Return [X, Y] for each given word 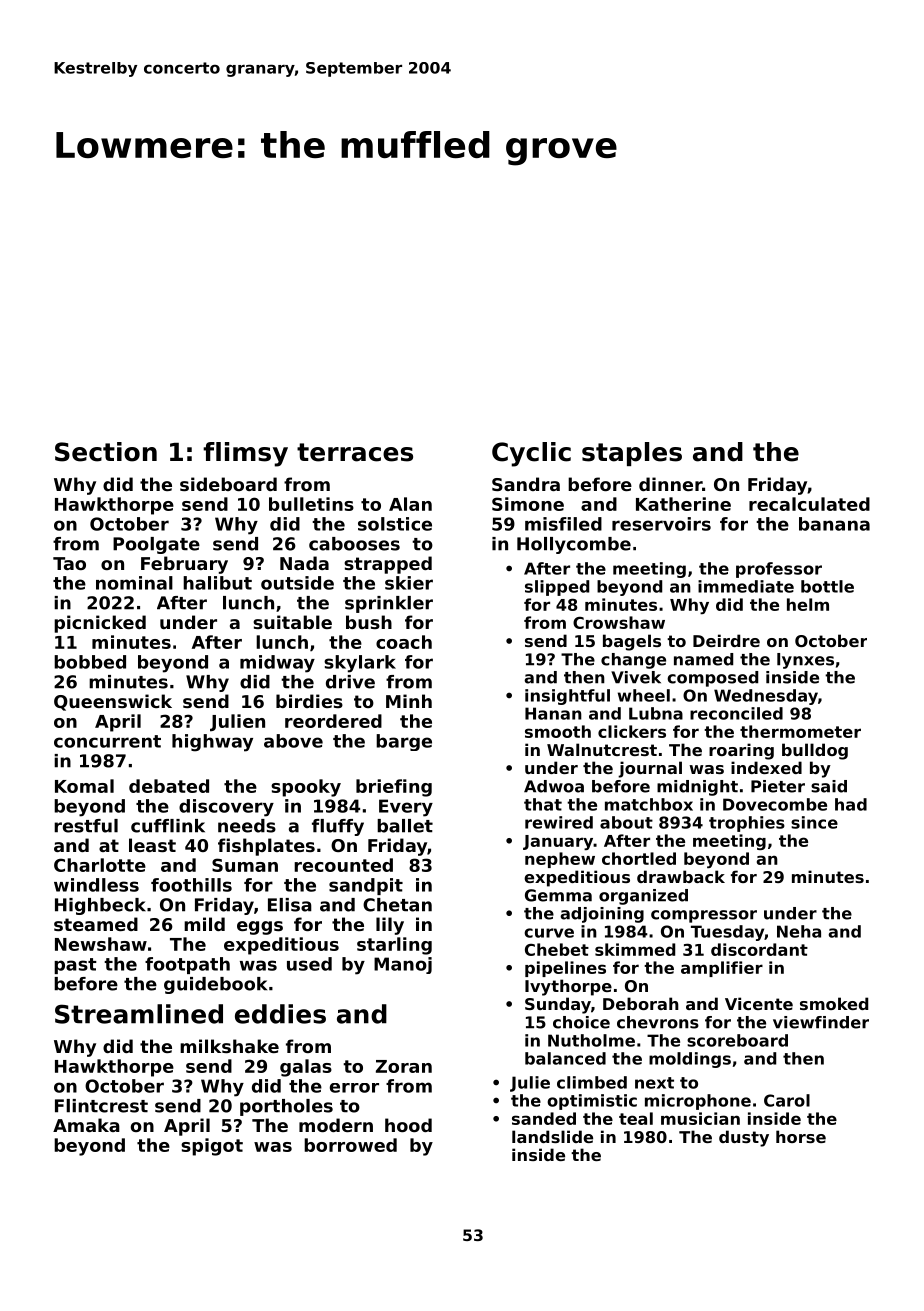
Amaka [86, 1125]
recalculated [809, 504]
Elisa [290, 905]
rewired [559, 822]
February [184, 565]
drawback [681, 876]
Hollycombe [574, 545]
